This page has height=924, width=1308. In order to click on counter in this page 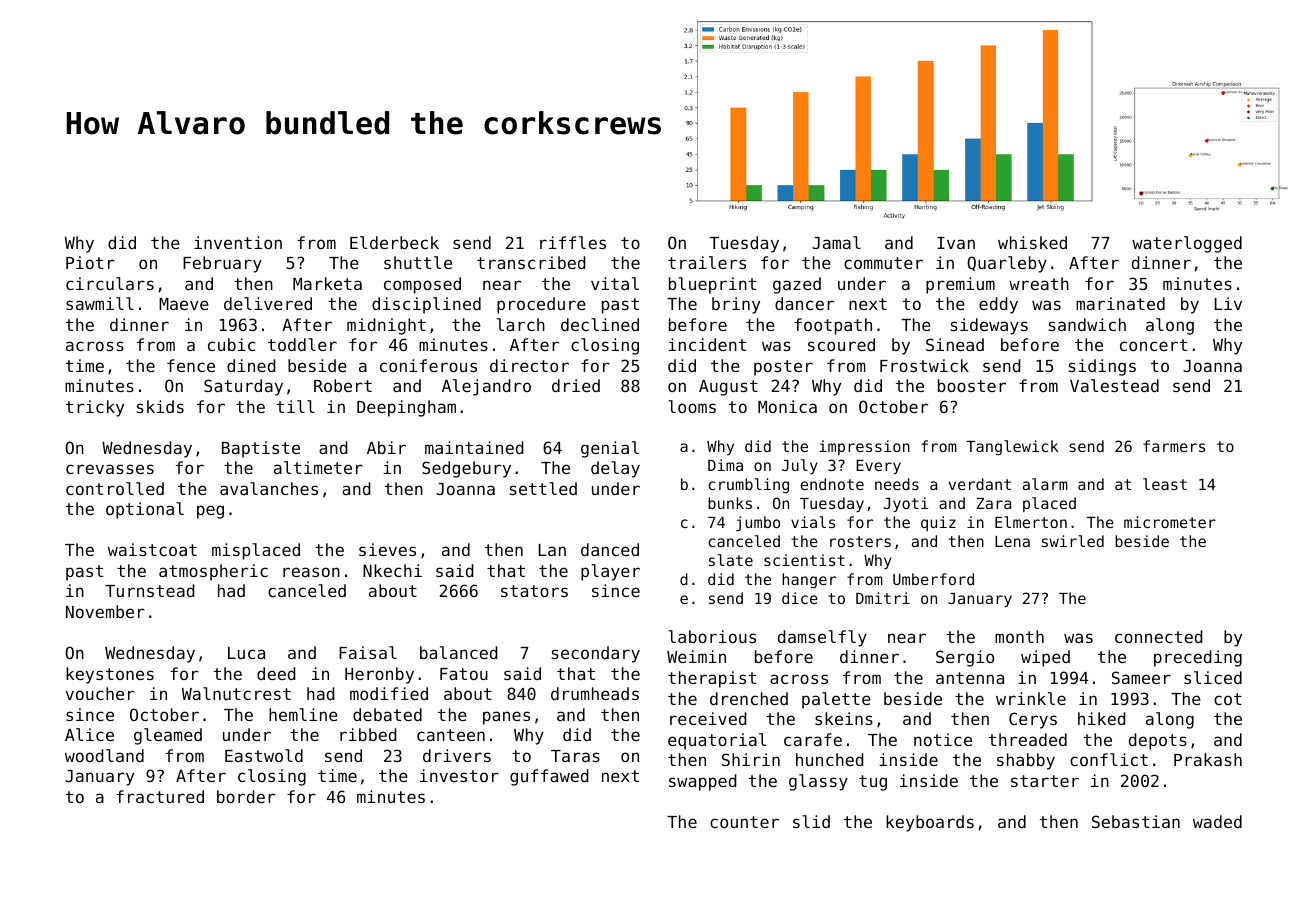, I will do `click(744, 822)`.
